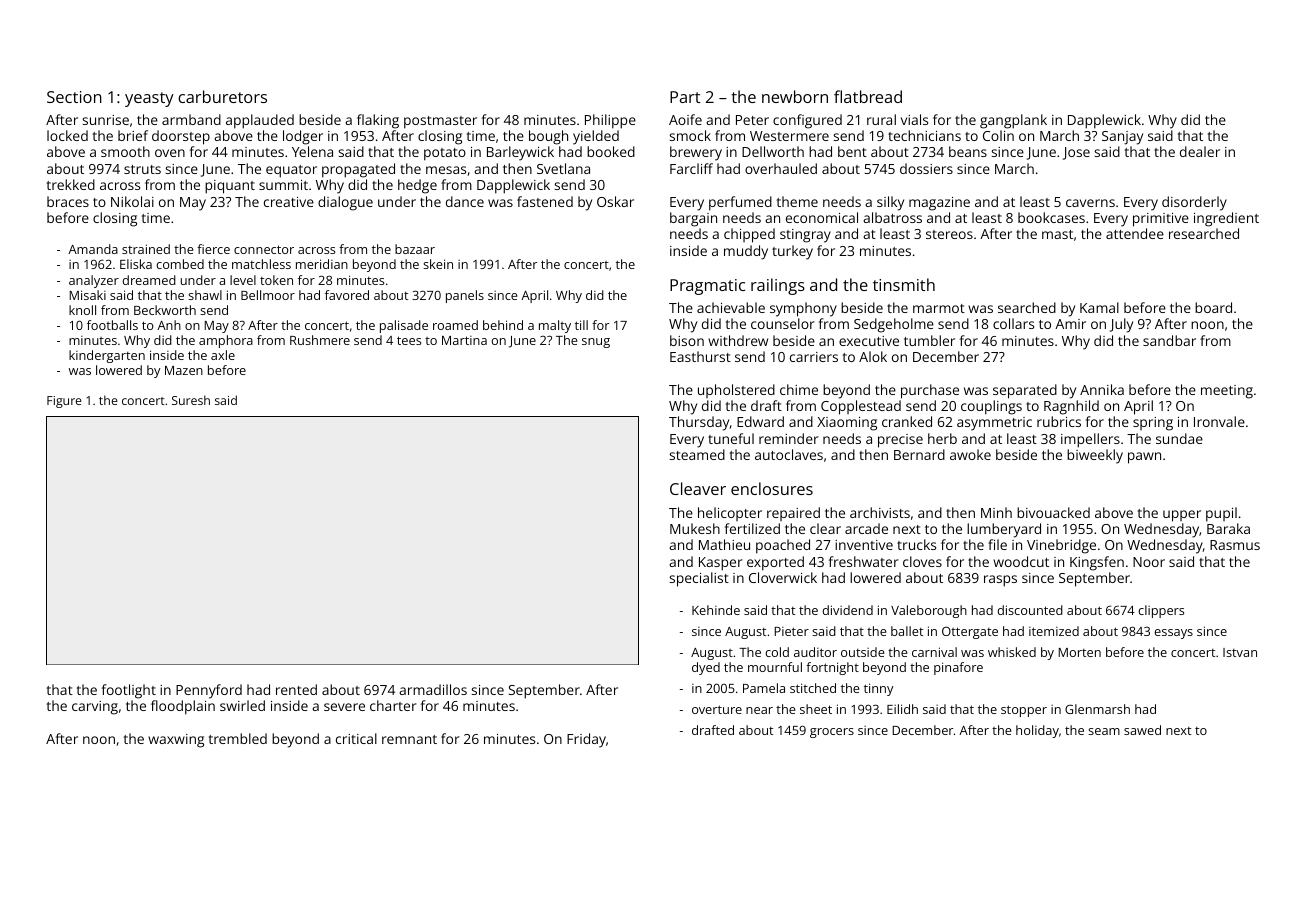 This document has height=924, width=1308. Describe the element at coordinates (433, 689) in the document. I see `armadillos` at that location.
